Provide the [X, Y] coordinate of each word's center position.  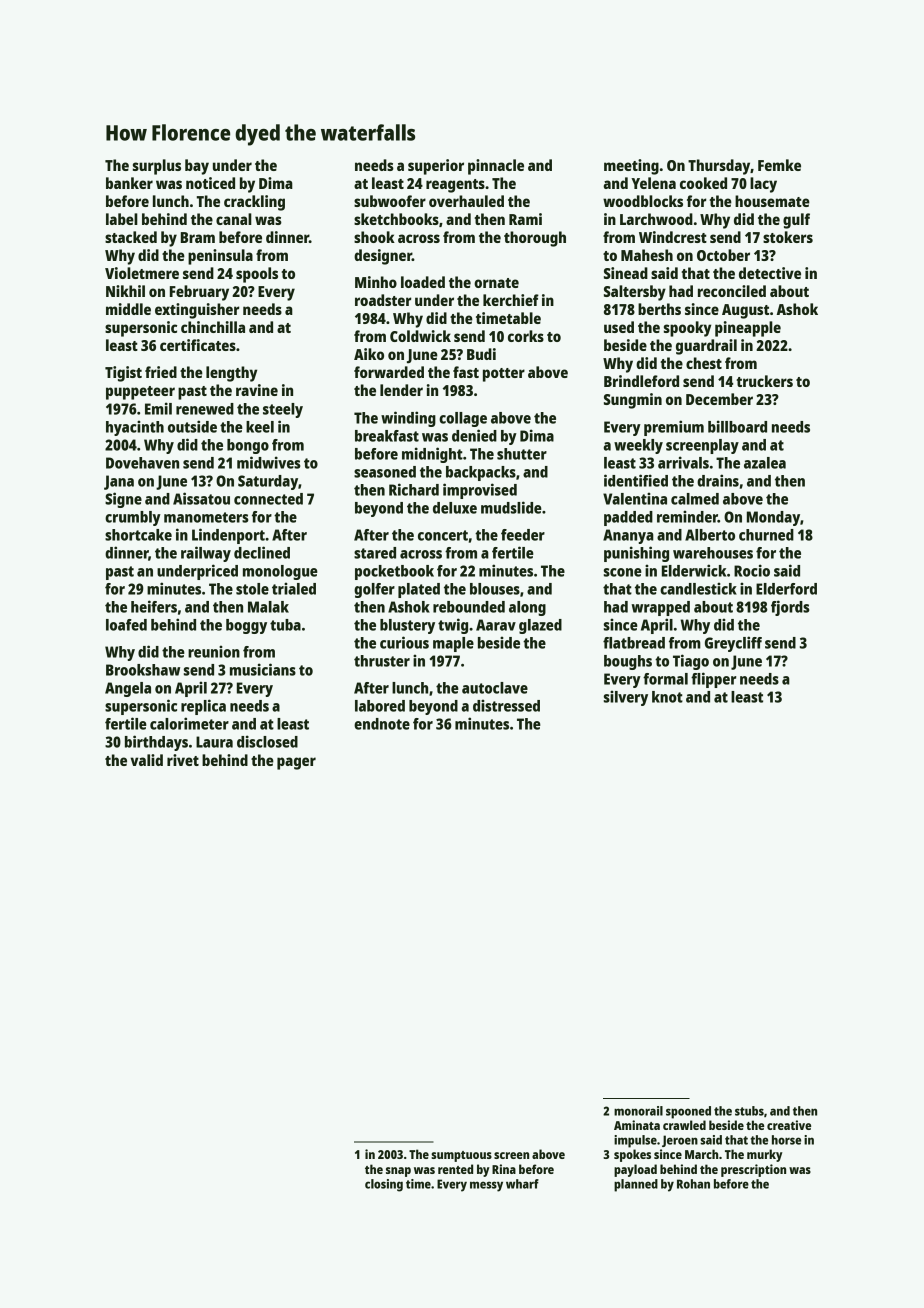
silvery [626, 698]
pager [296, 763]
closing [384, 1185]
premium [674, 428]
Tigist [123, 374]
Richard [414, 489]
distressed [506, 705]
